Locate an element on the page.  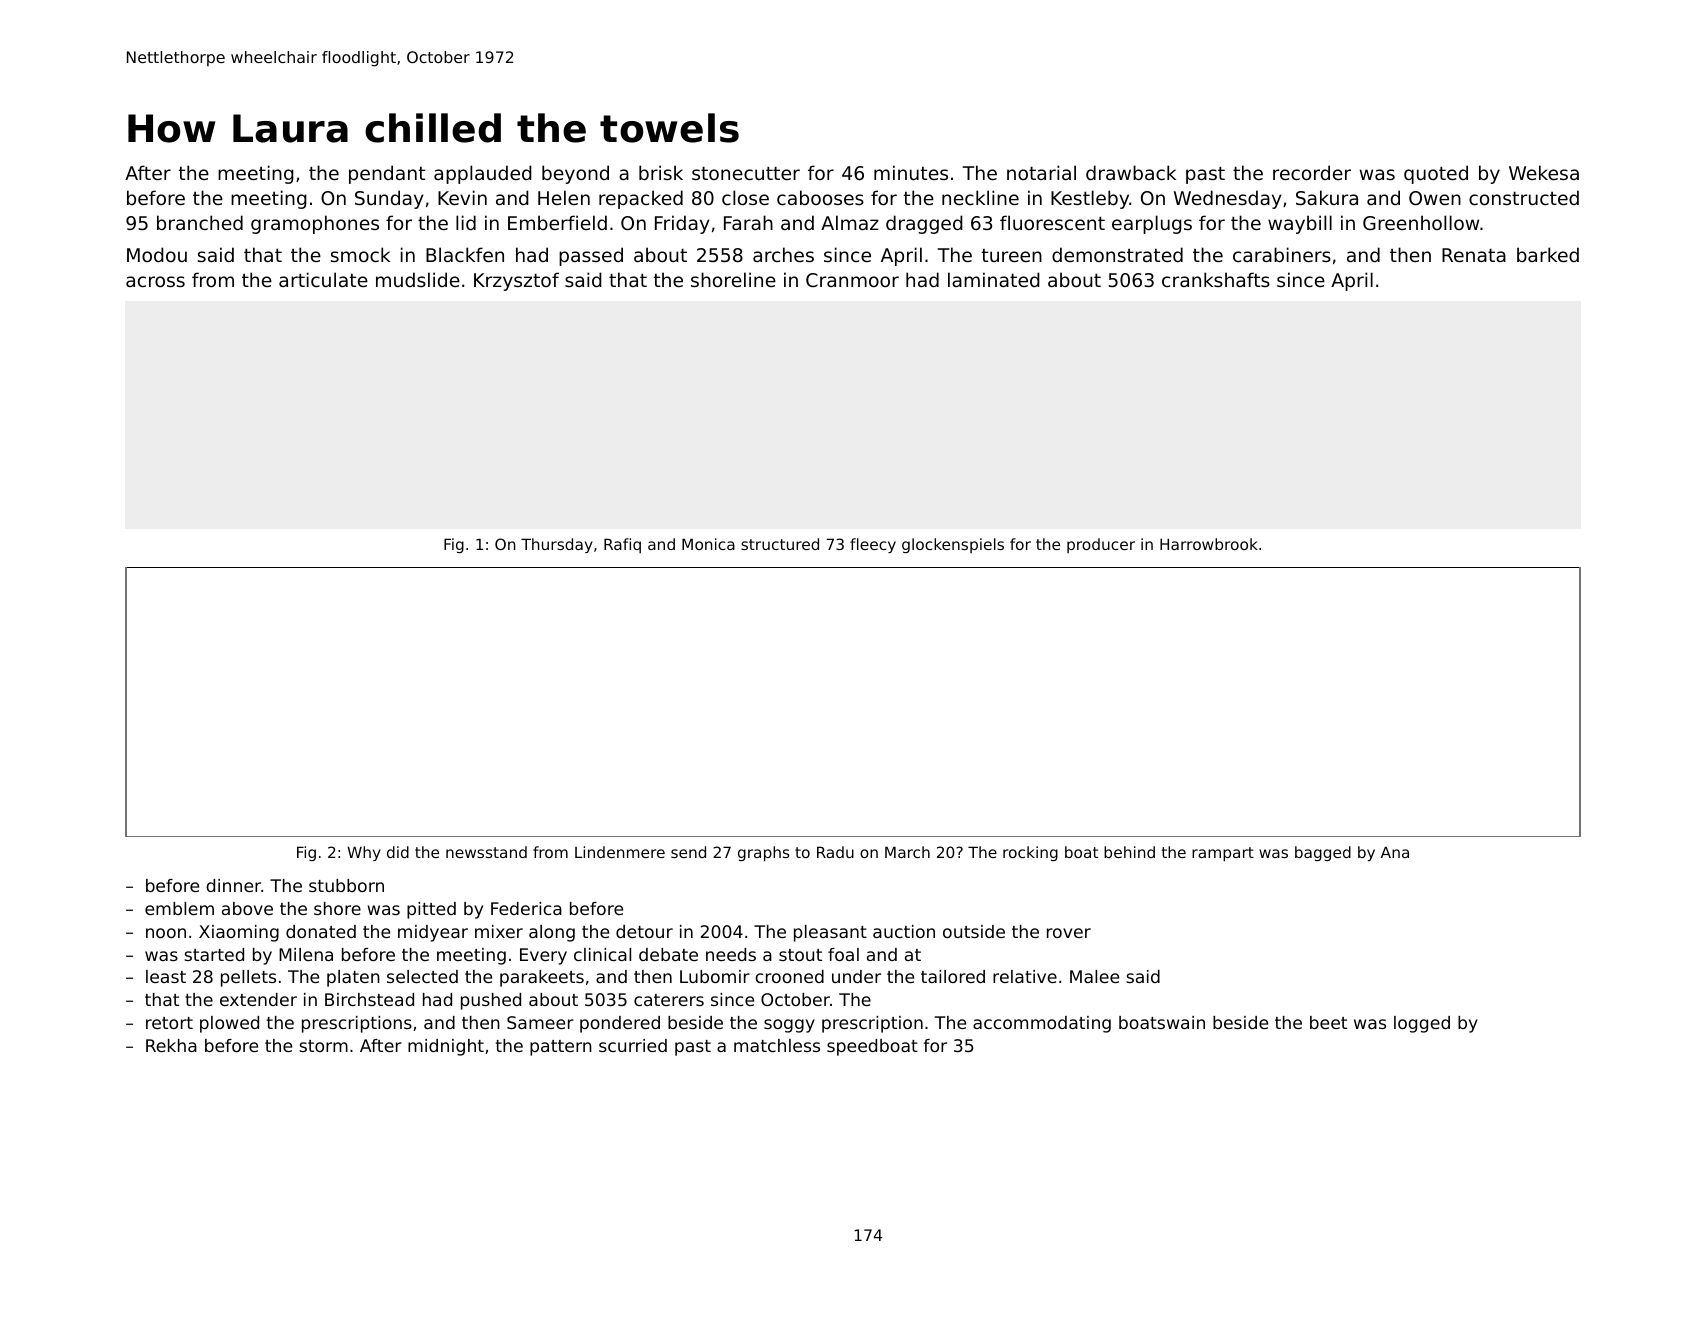
brisk is located at coordinates (661, 172).
